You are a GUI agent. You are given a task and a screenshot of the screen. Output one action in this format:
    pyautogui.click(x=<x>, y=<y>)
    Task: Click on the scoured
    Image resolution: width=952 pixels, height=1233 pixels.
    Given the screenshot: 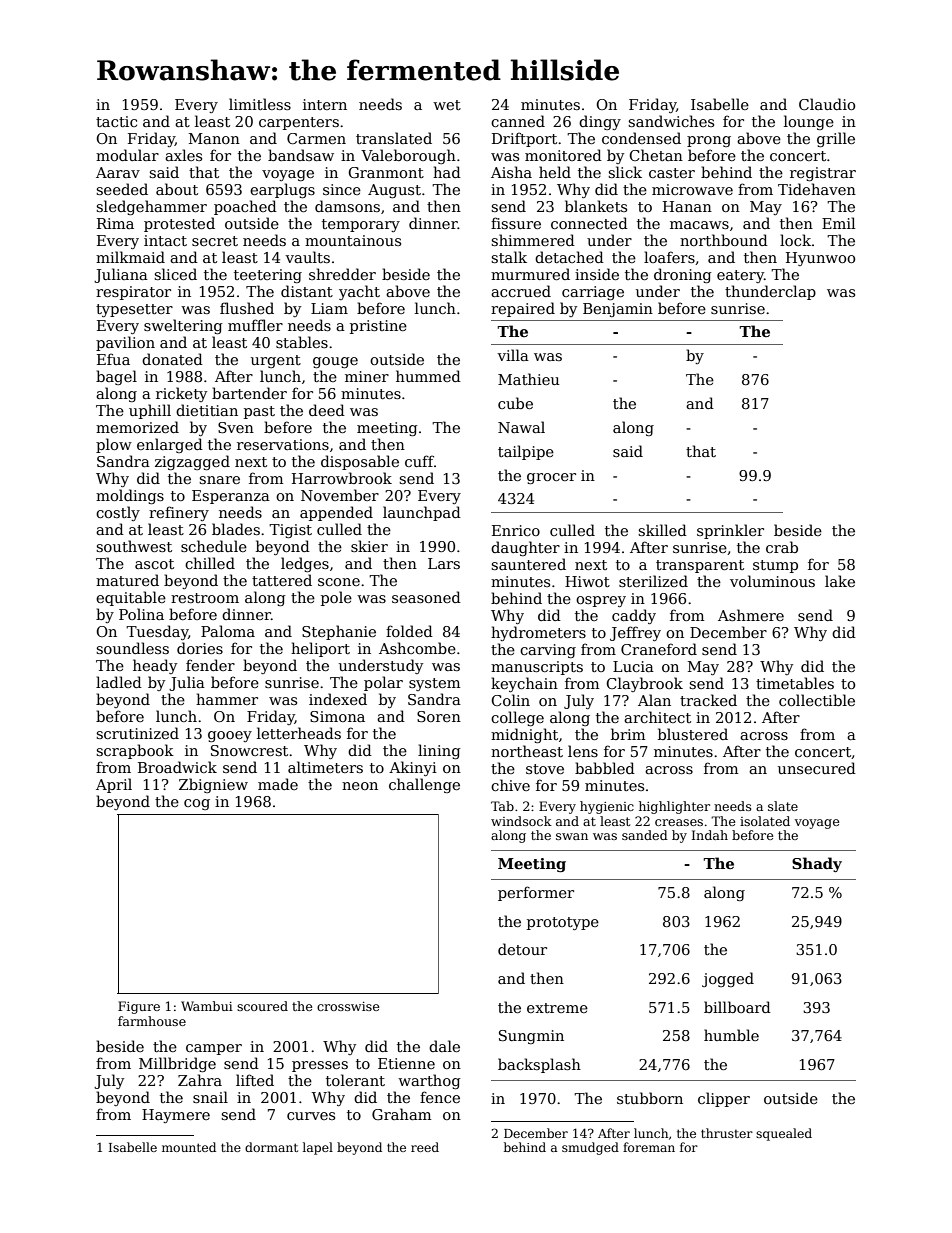 What is the action you would take?
    pyautogui.click(x=262, y=1006)
